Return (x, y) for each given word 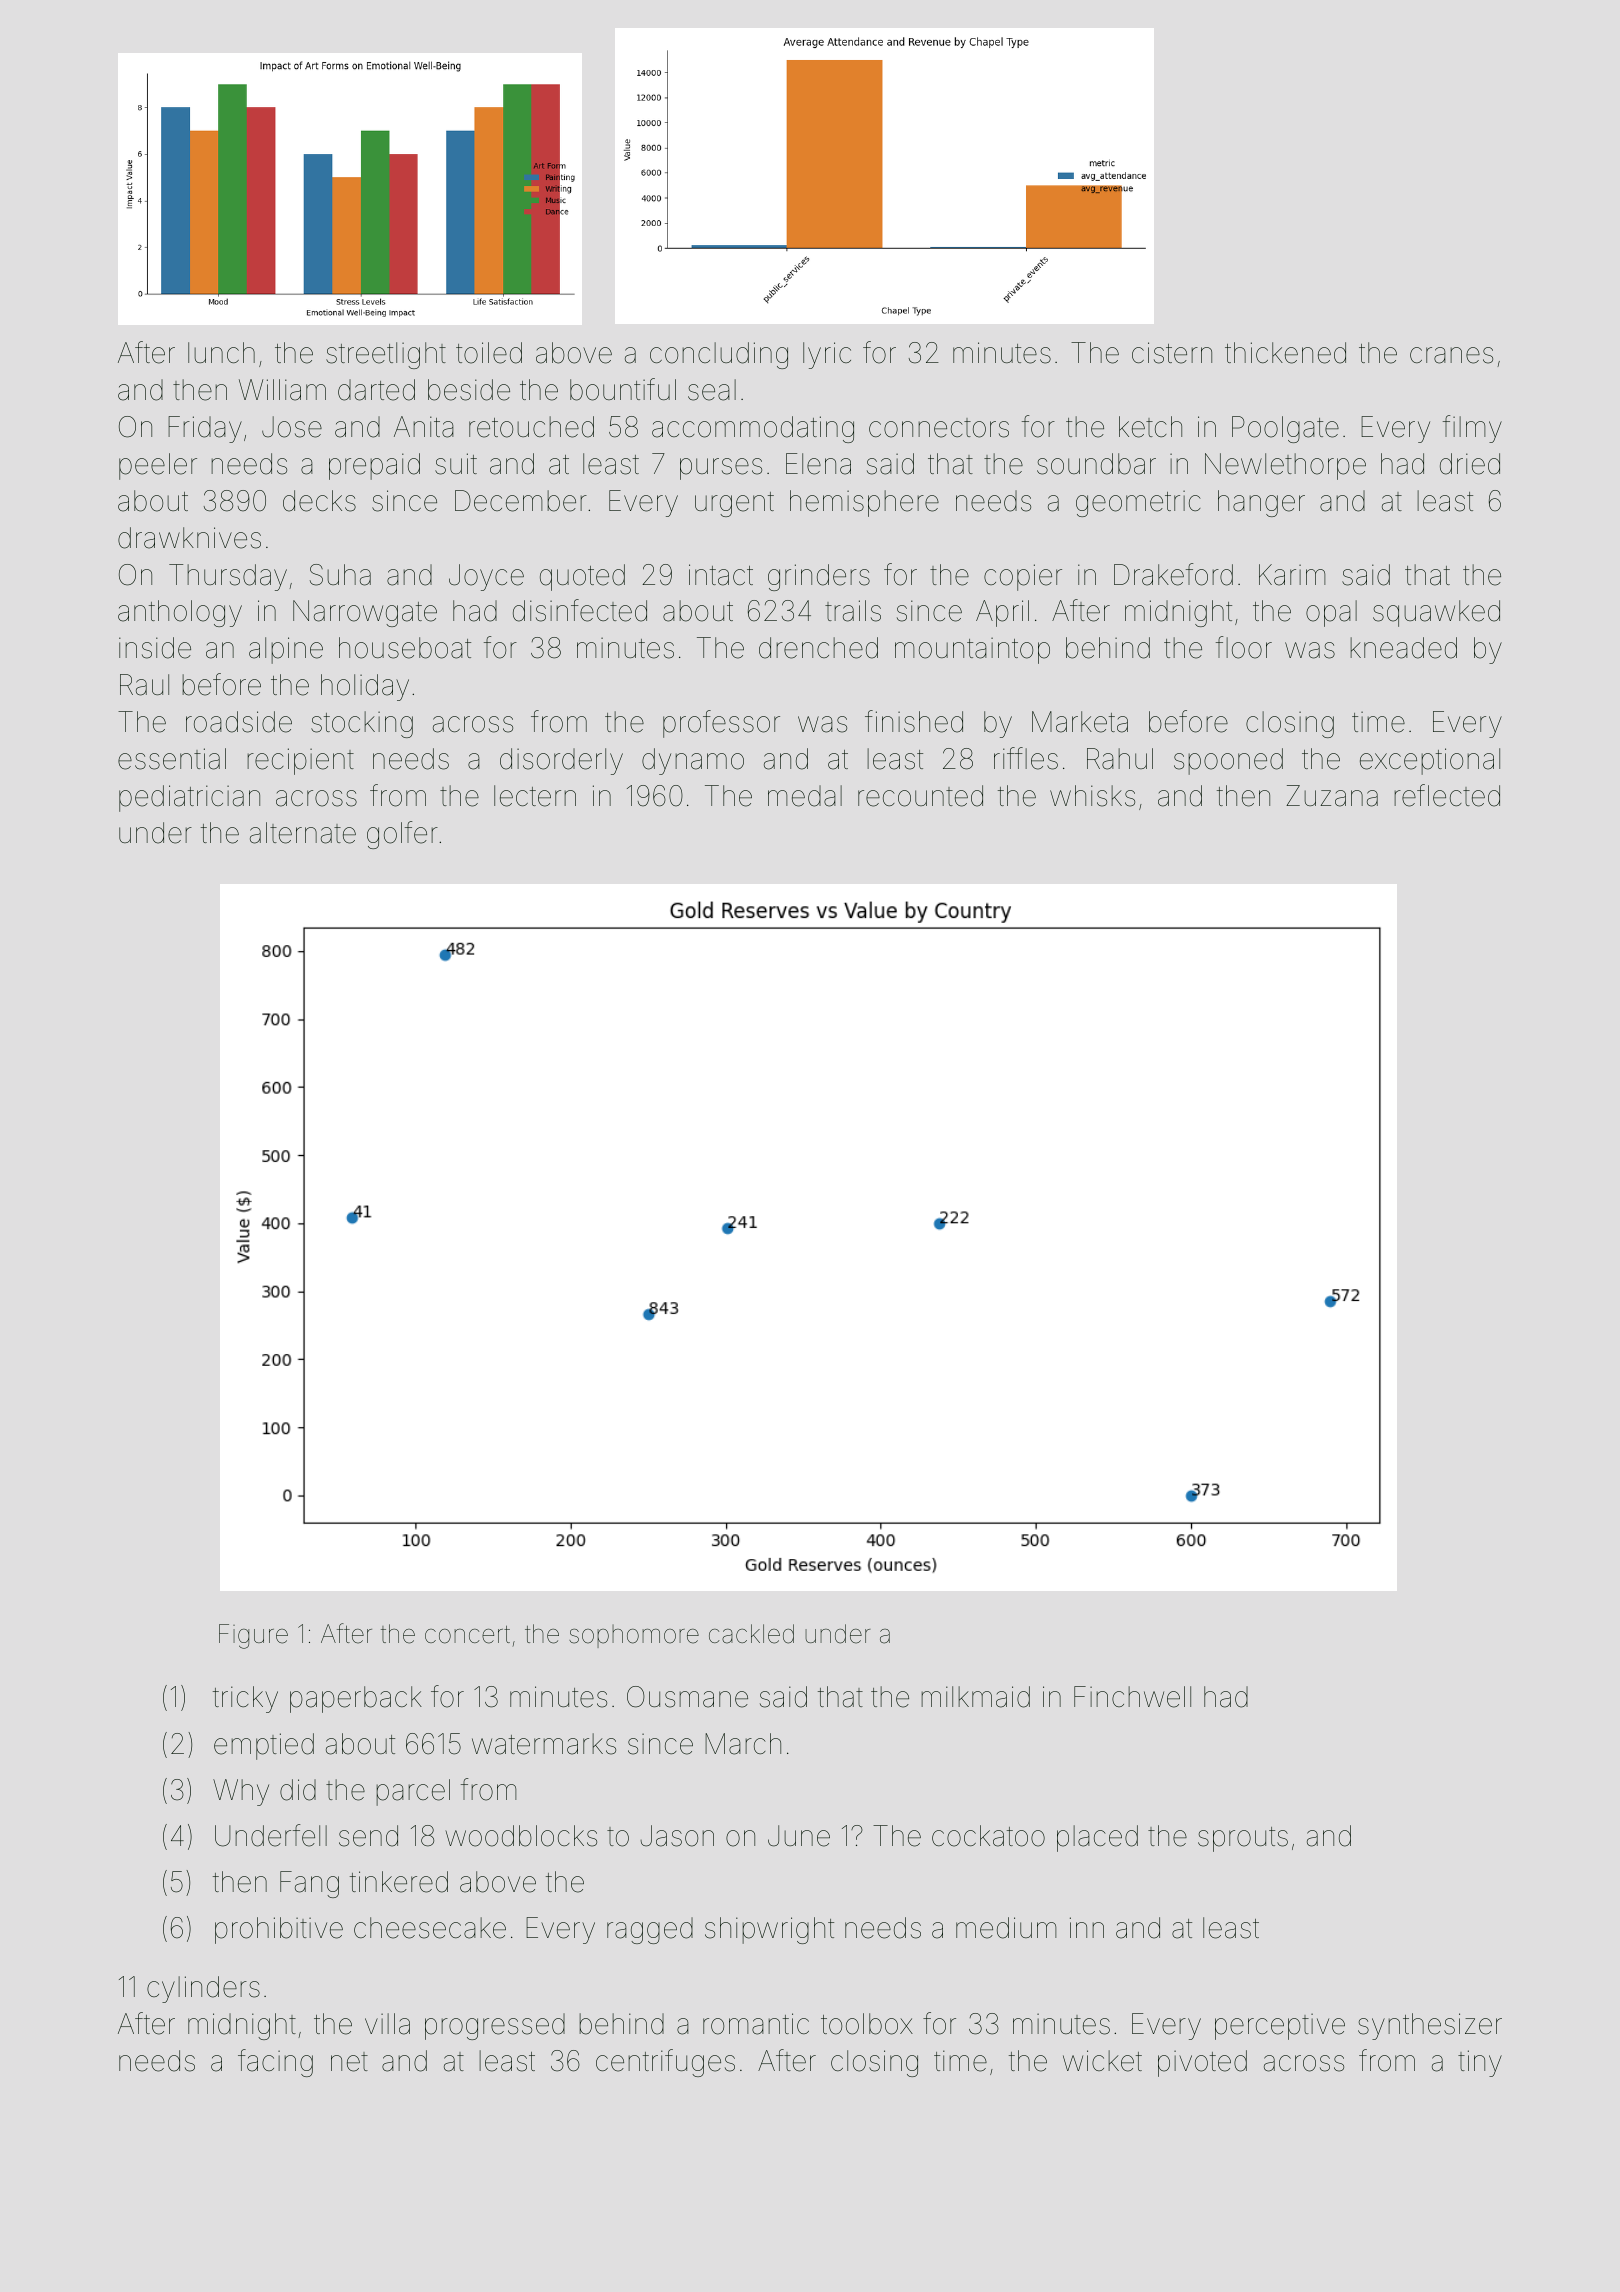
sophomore (634, 1636)
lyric (827, 355)
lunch (221, 352)
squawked (1436, 613)
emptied (264, 1746)
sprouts (1243, 1839)
